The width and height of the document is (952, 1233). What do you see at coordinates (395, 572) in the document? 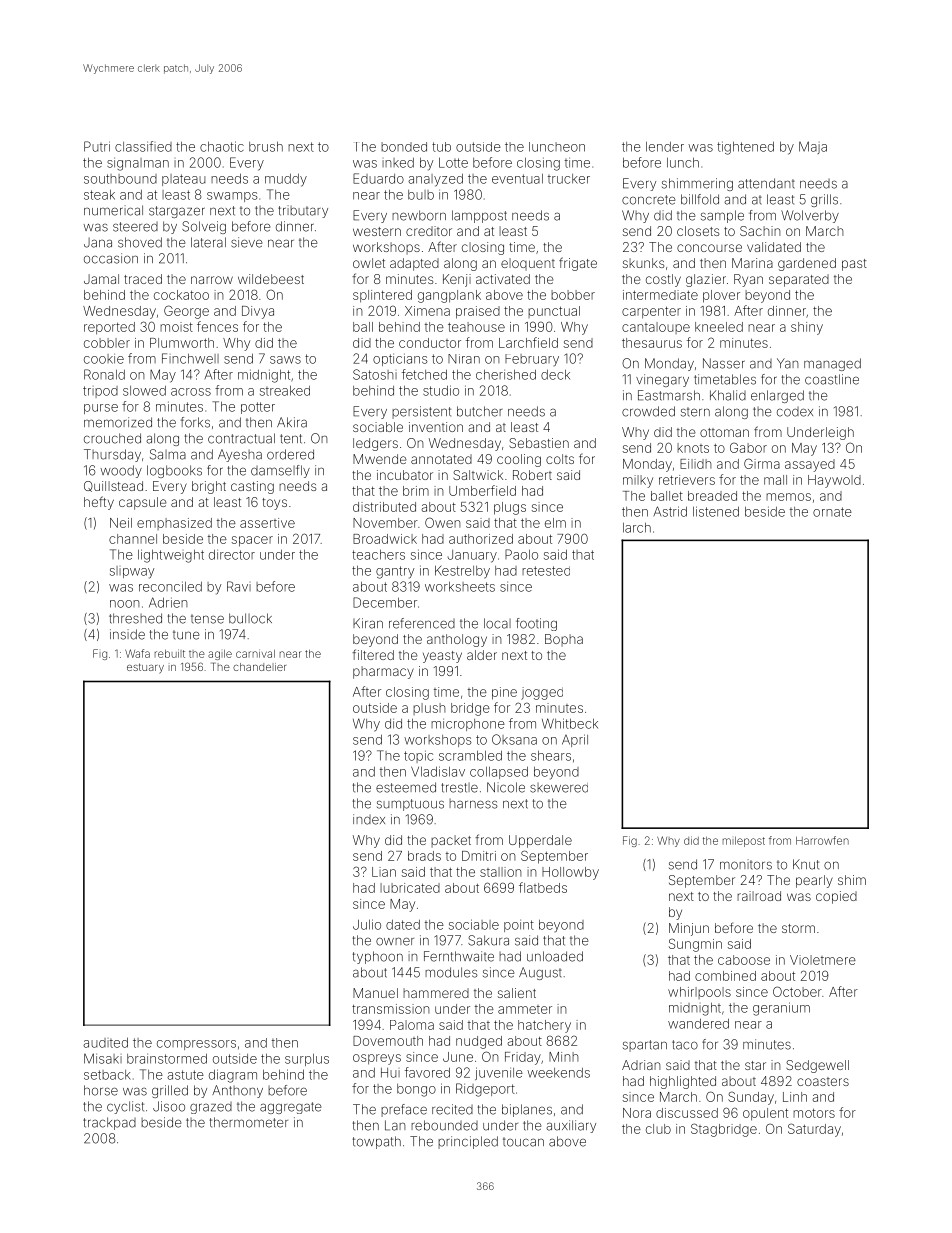
I see `gantry` at bounding box center [395, 572].
